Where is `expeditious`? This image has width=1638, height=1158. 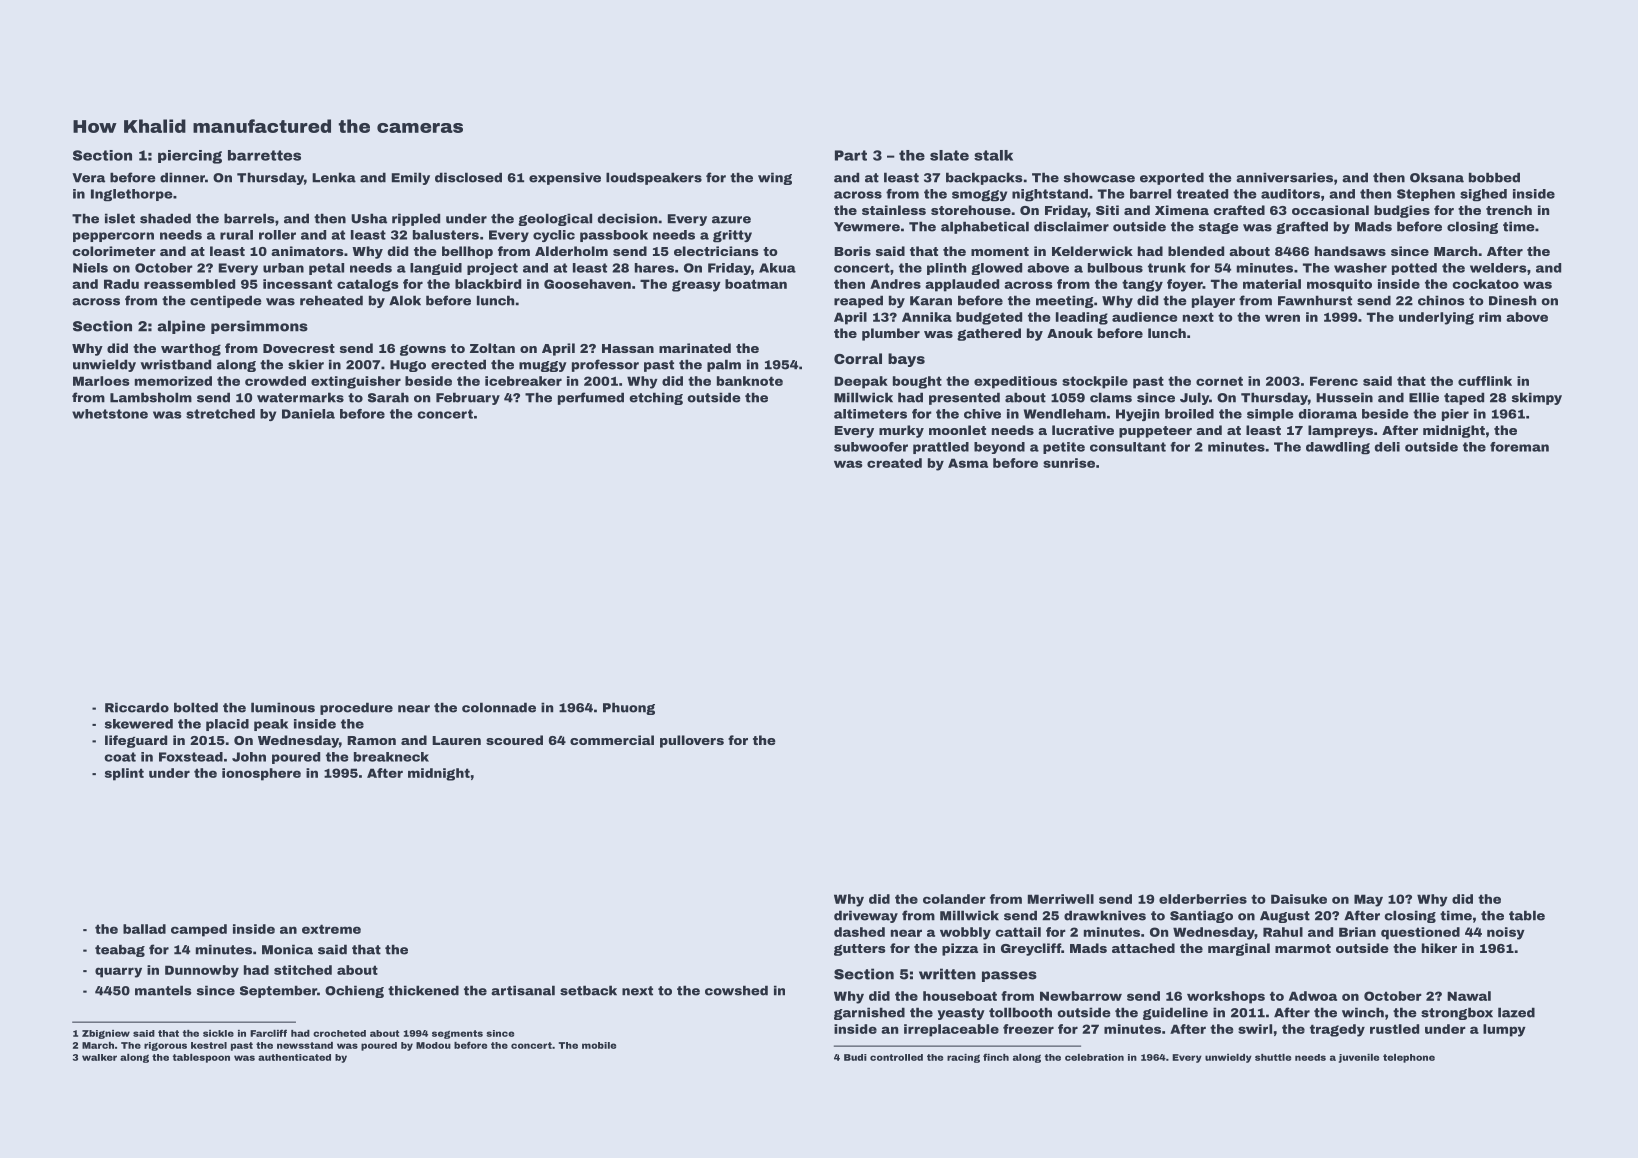
expeditious is located at coordinates (1015, 382).
